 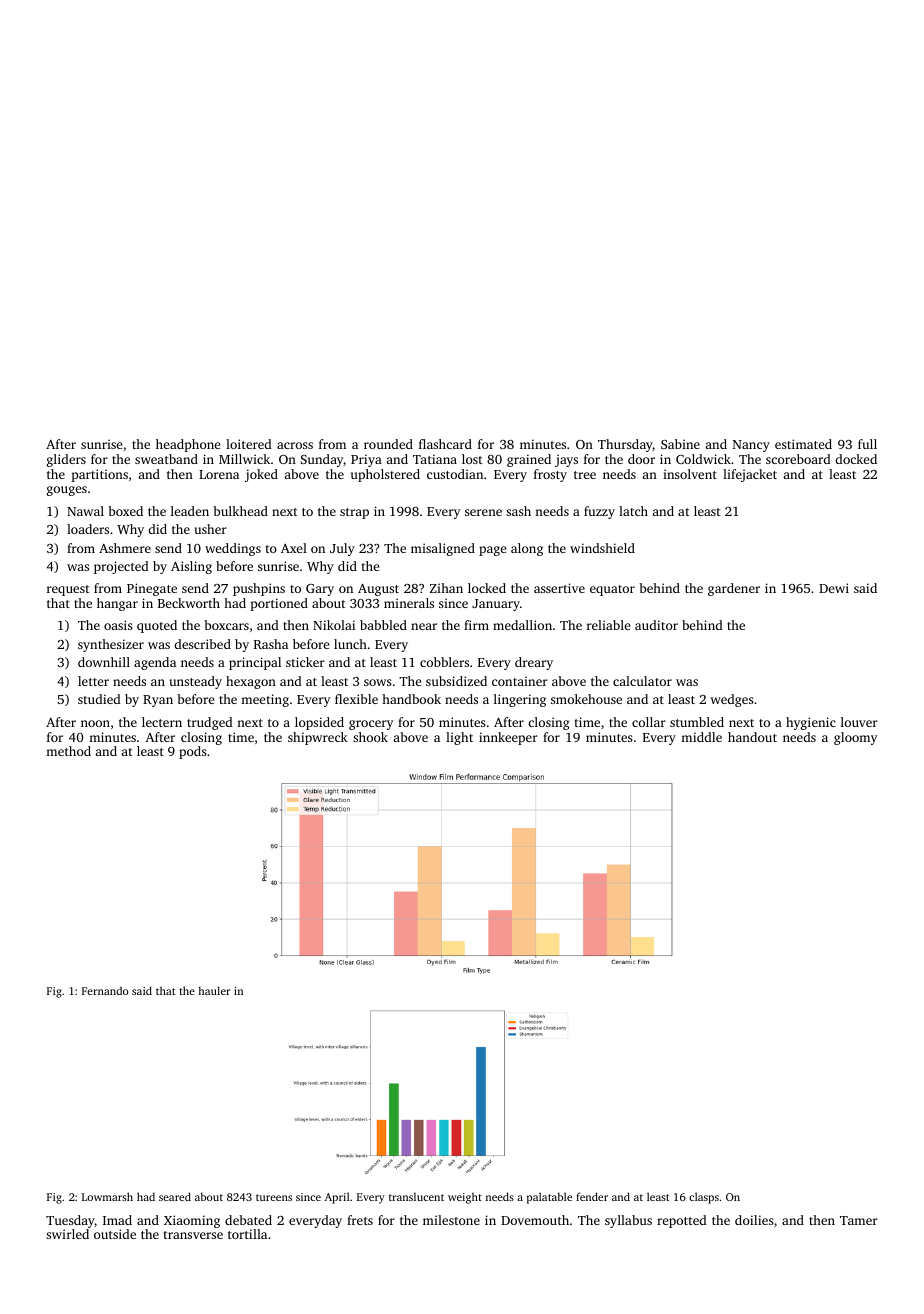 I want to click on sash, so click(x=518, y=511).
